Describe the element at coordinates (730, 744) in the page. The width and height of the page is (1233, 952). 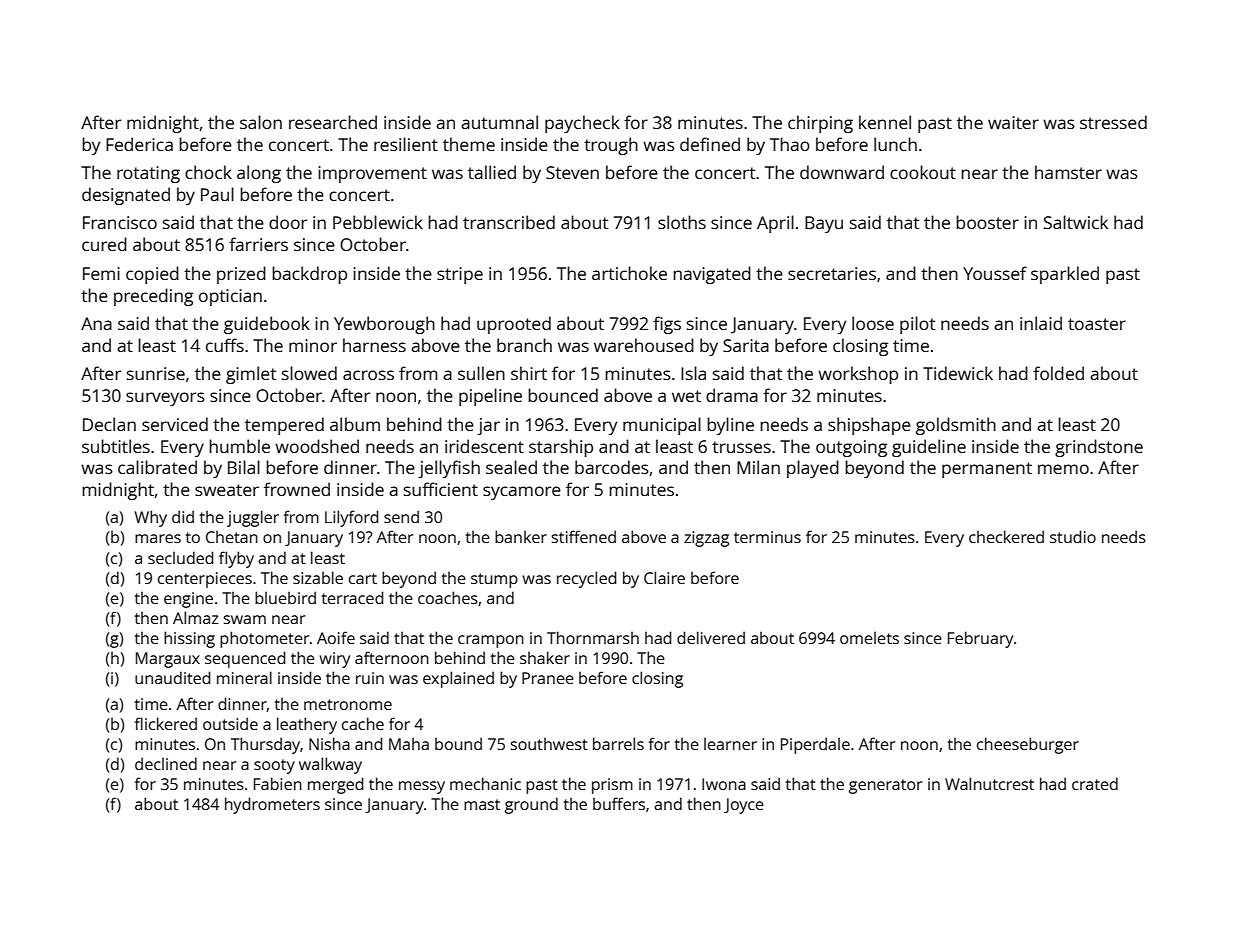
I see `learner` at that location.
